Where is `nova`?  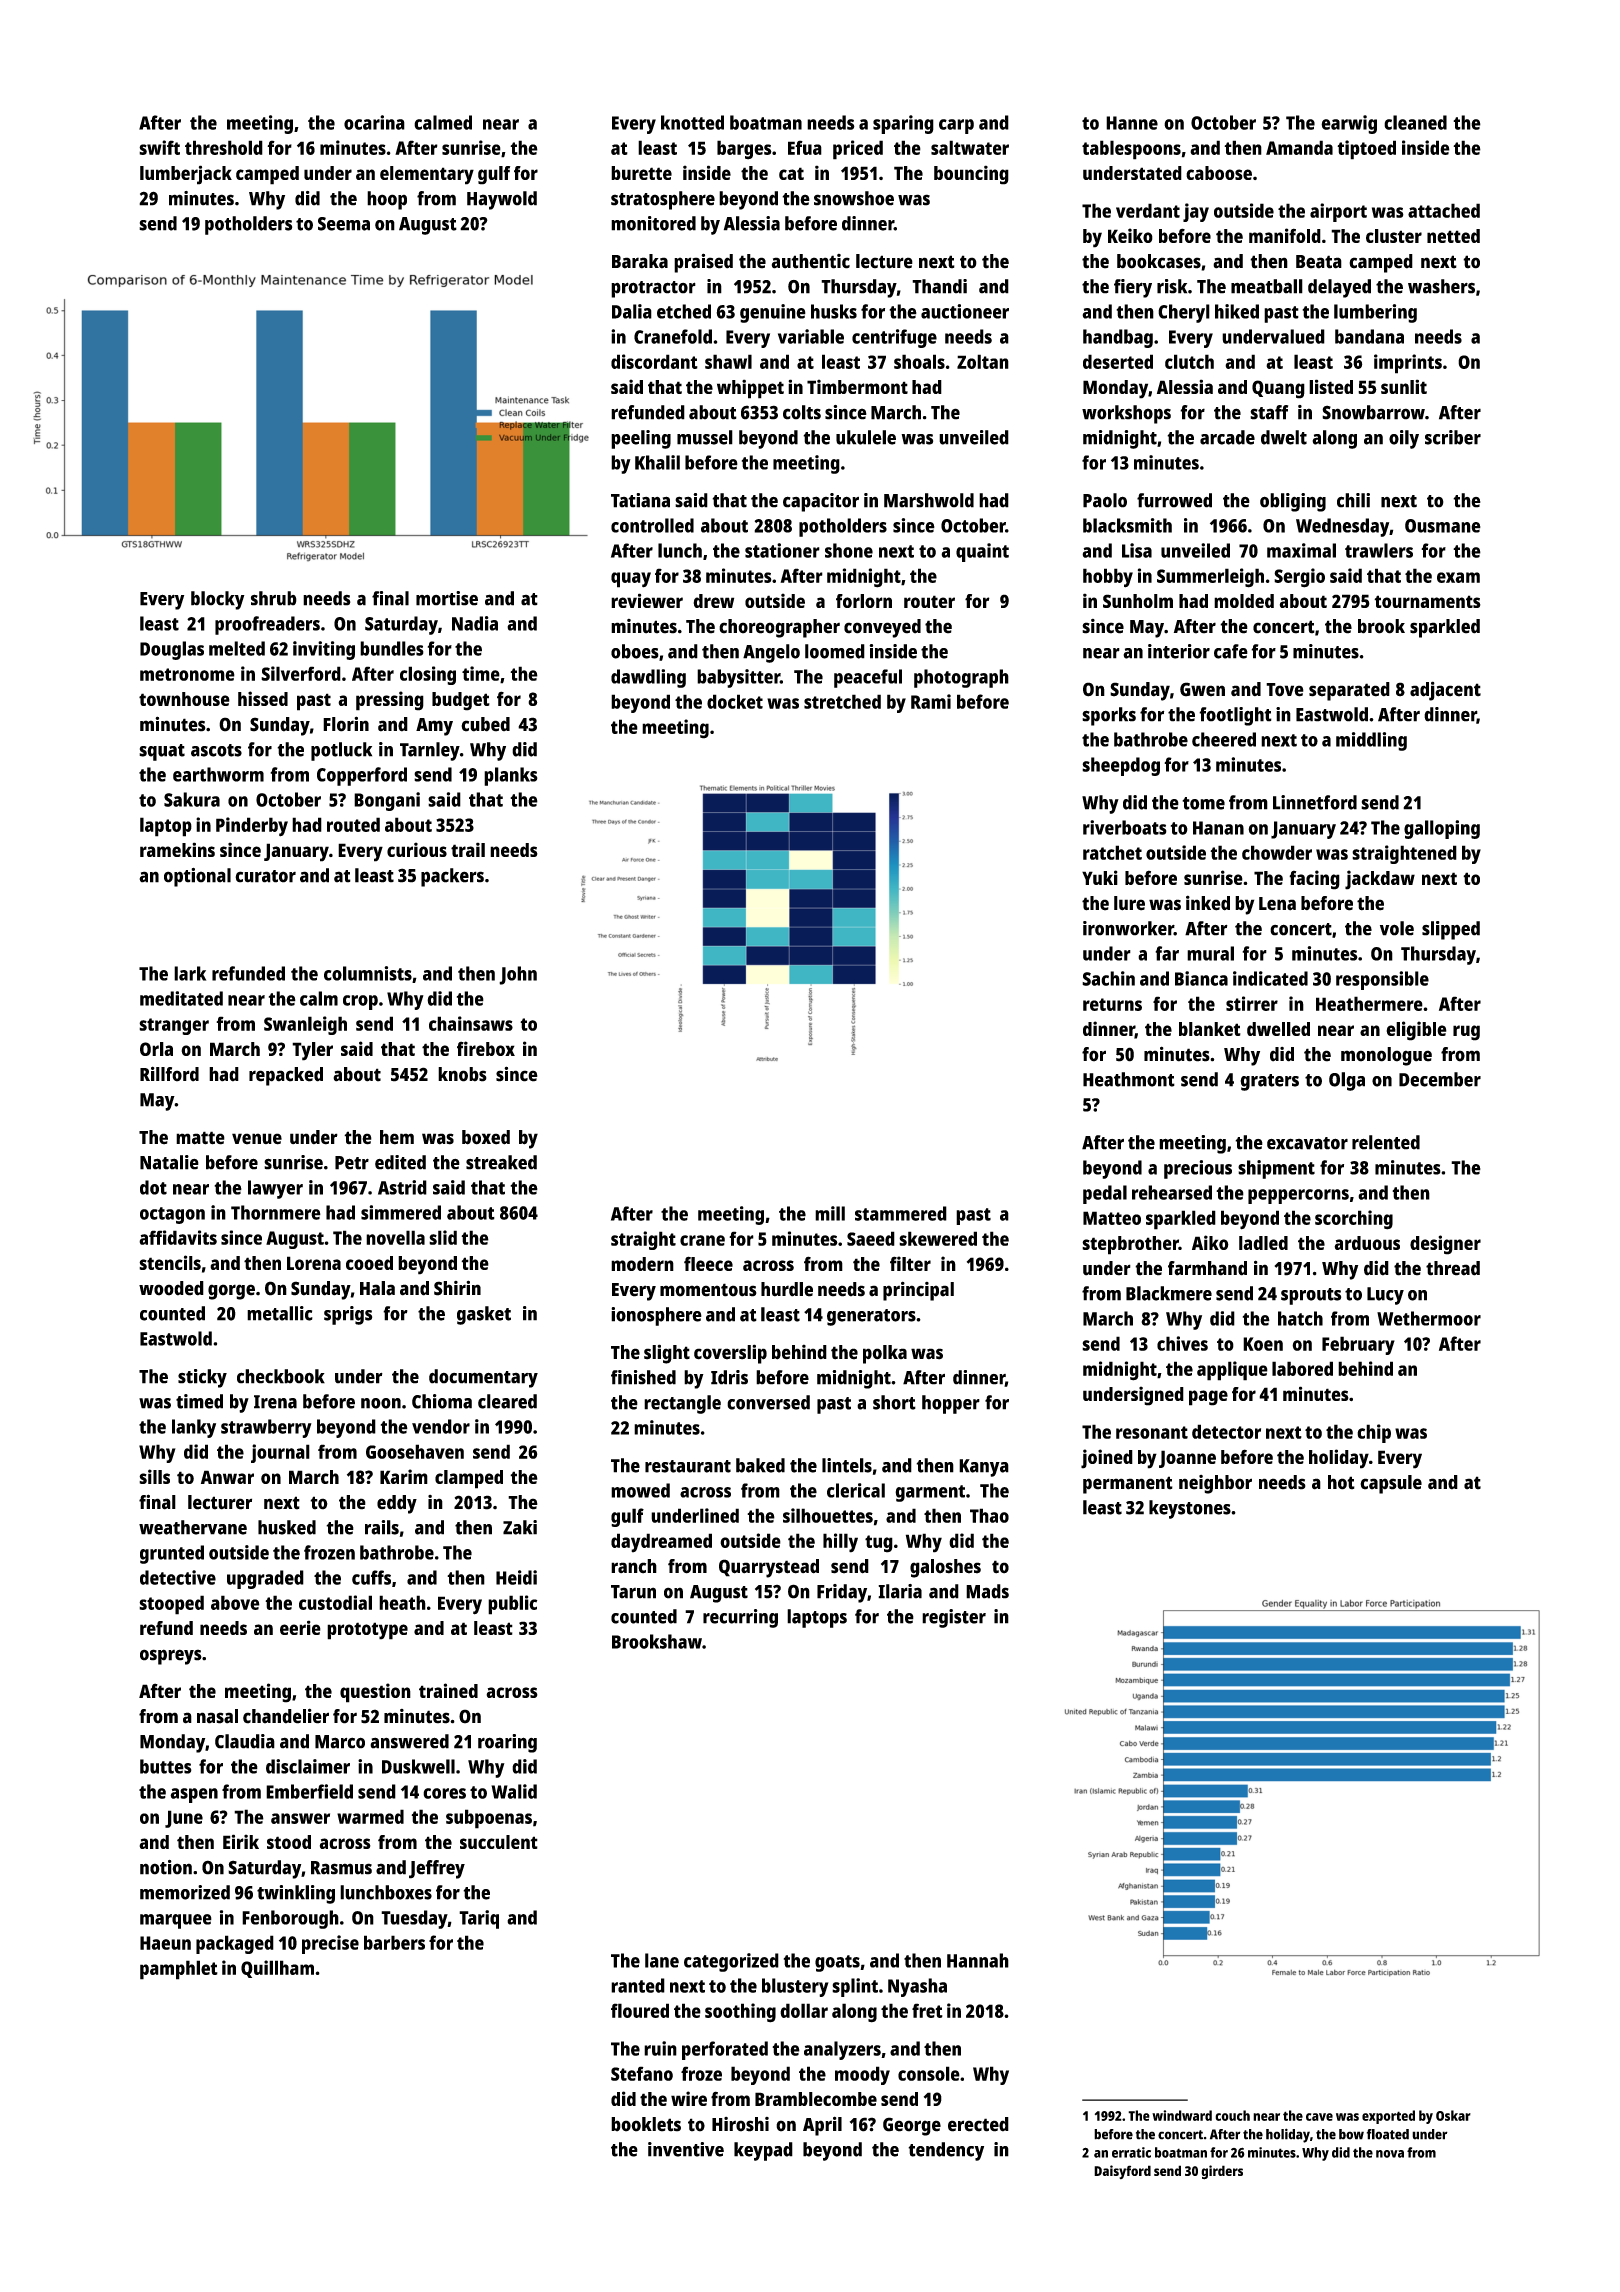 nova is located at coordinates (1390, 2154).
